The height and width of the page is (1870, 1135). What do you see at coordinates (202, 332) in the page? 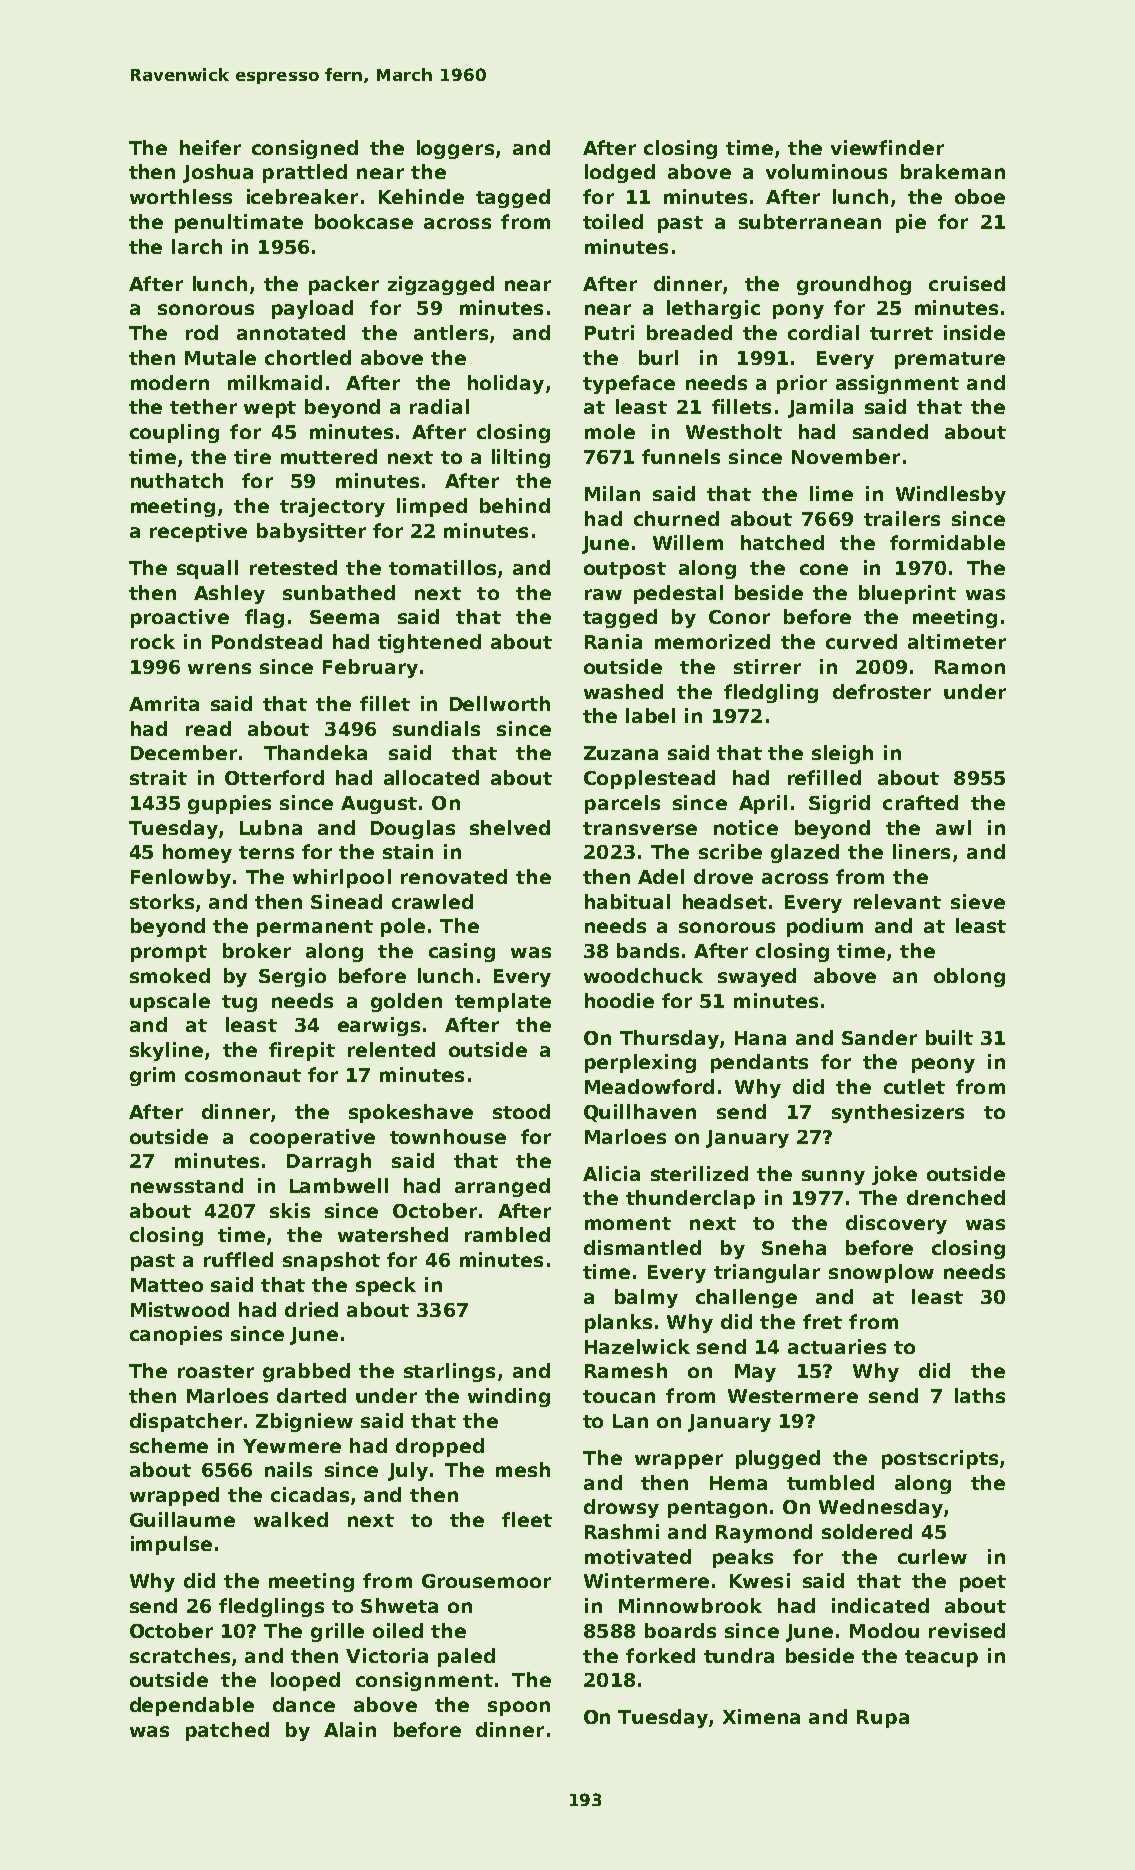
I see `rod` at bounding box center [202, 332].
